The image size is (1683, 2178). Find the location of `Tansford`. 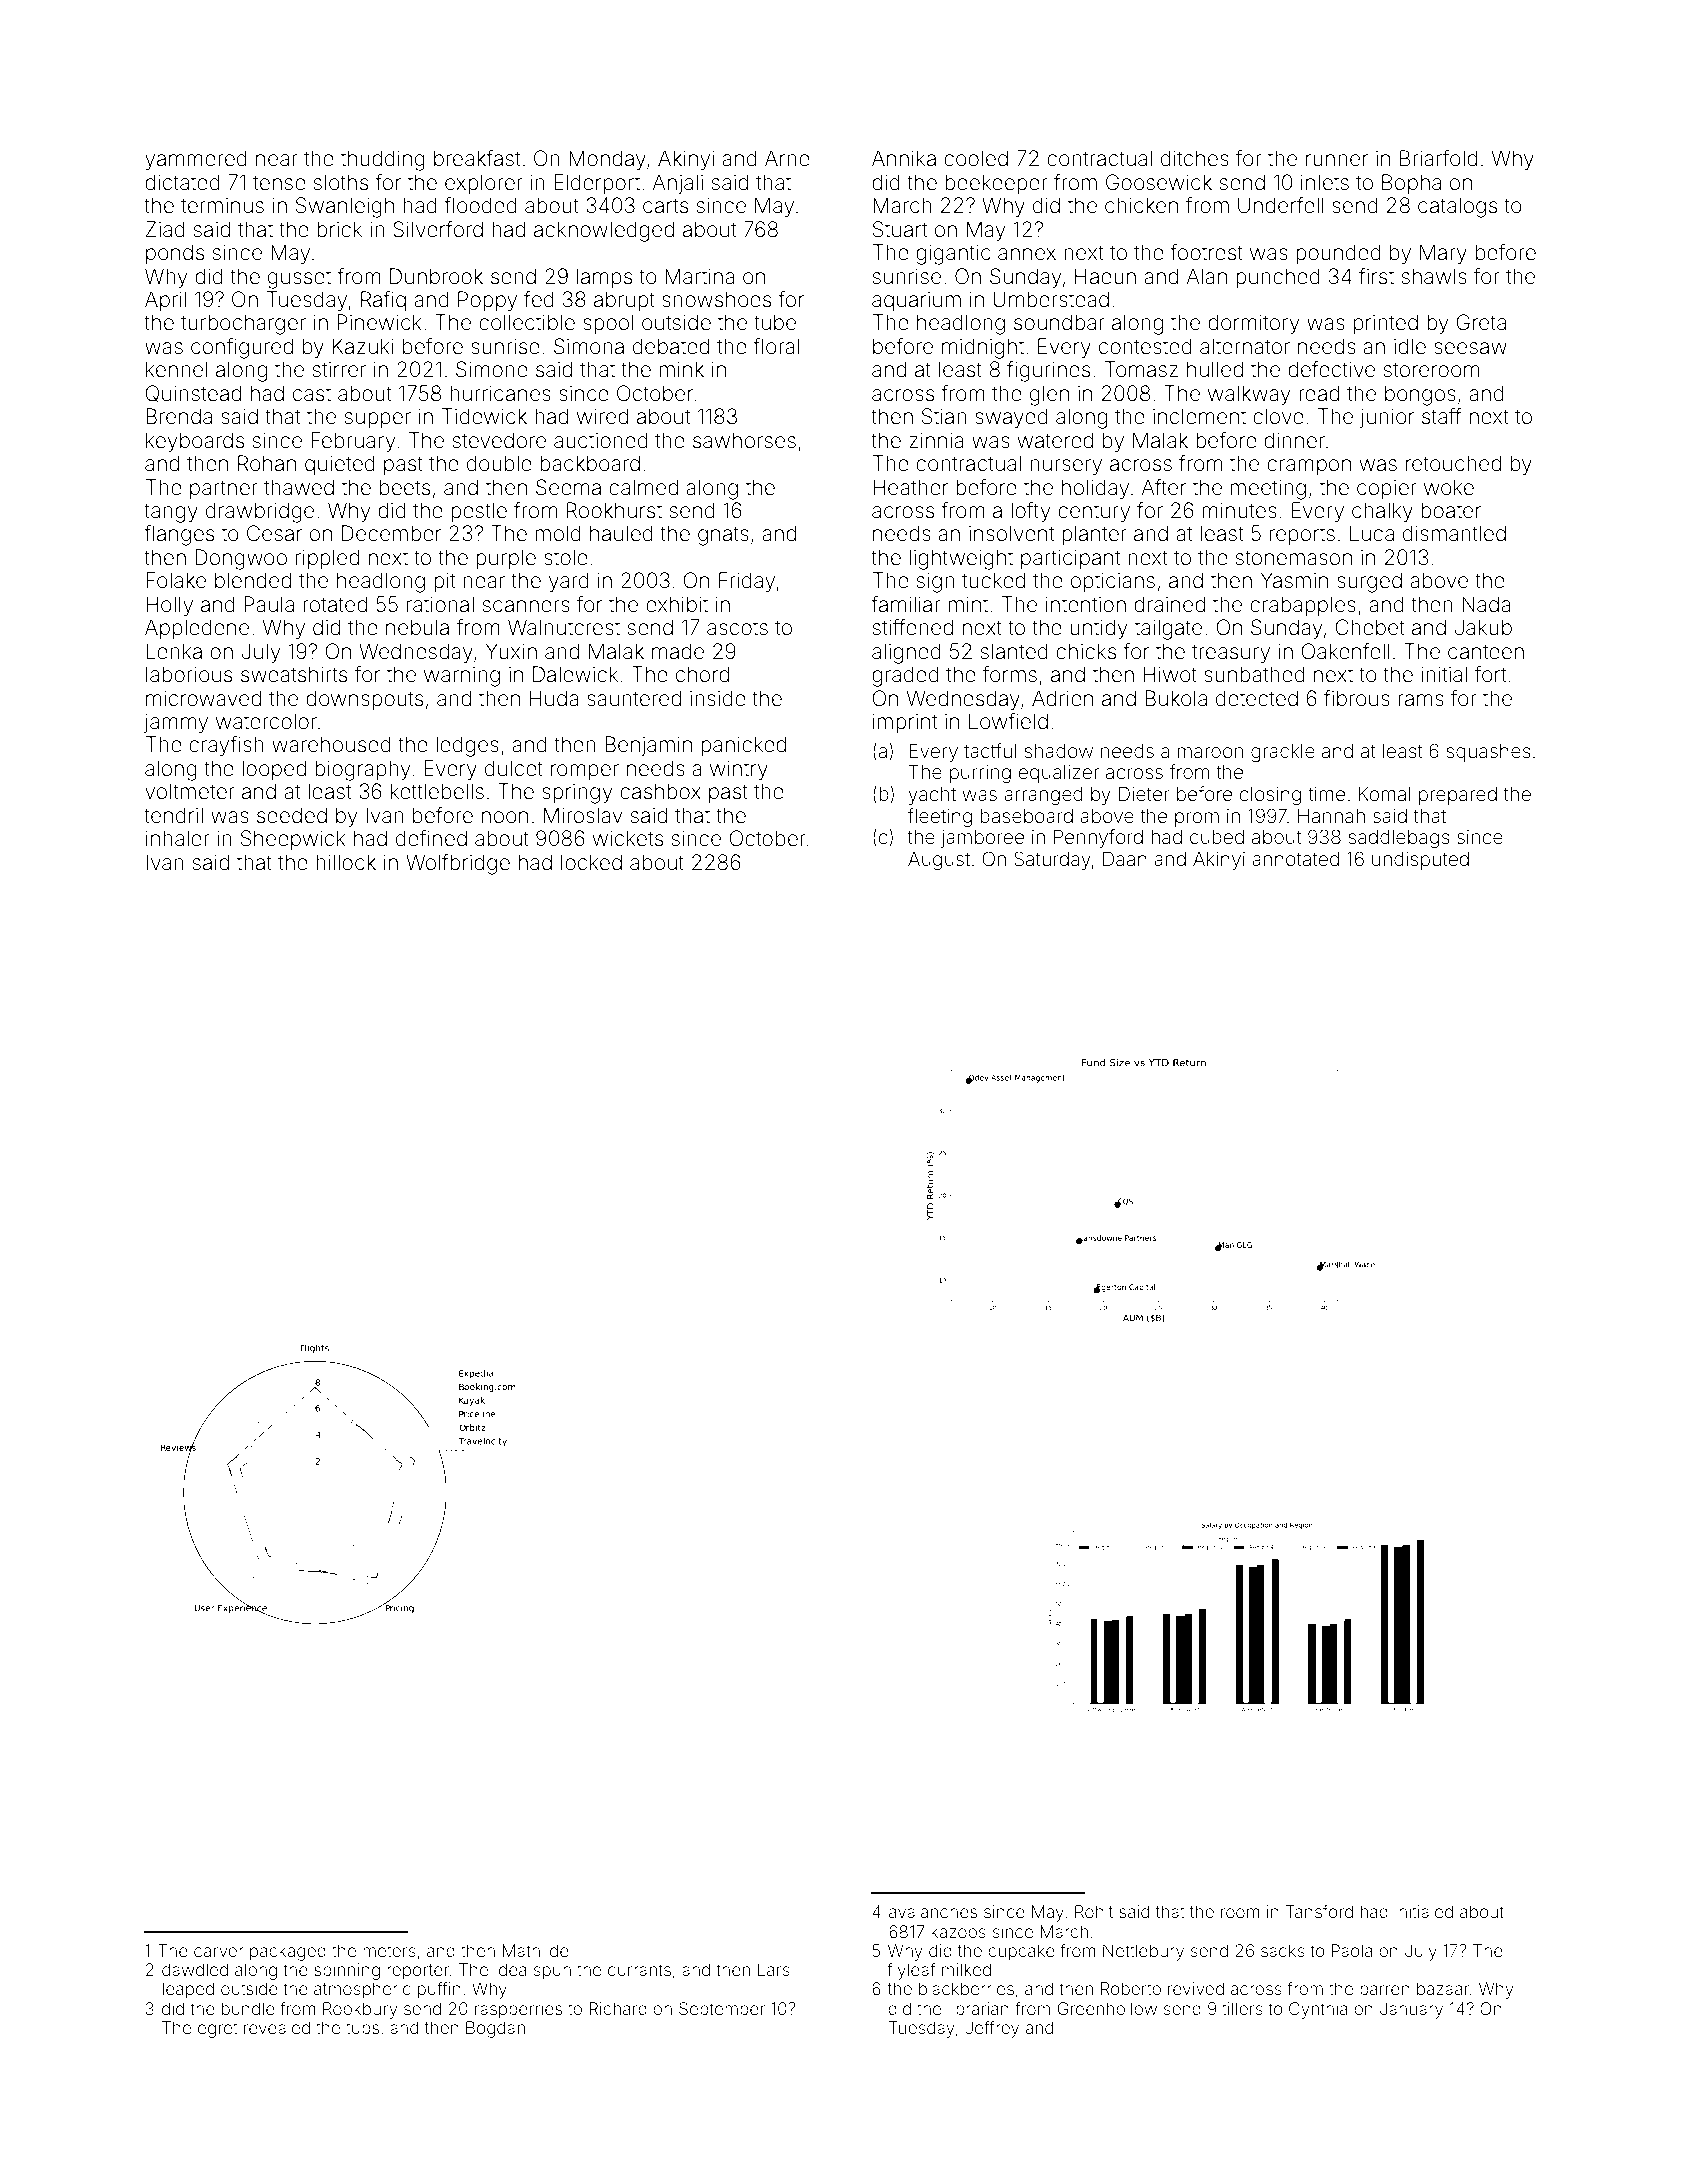

Tansford is located at coordinates (1319, 1911).
